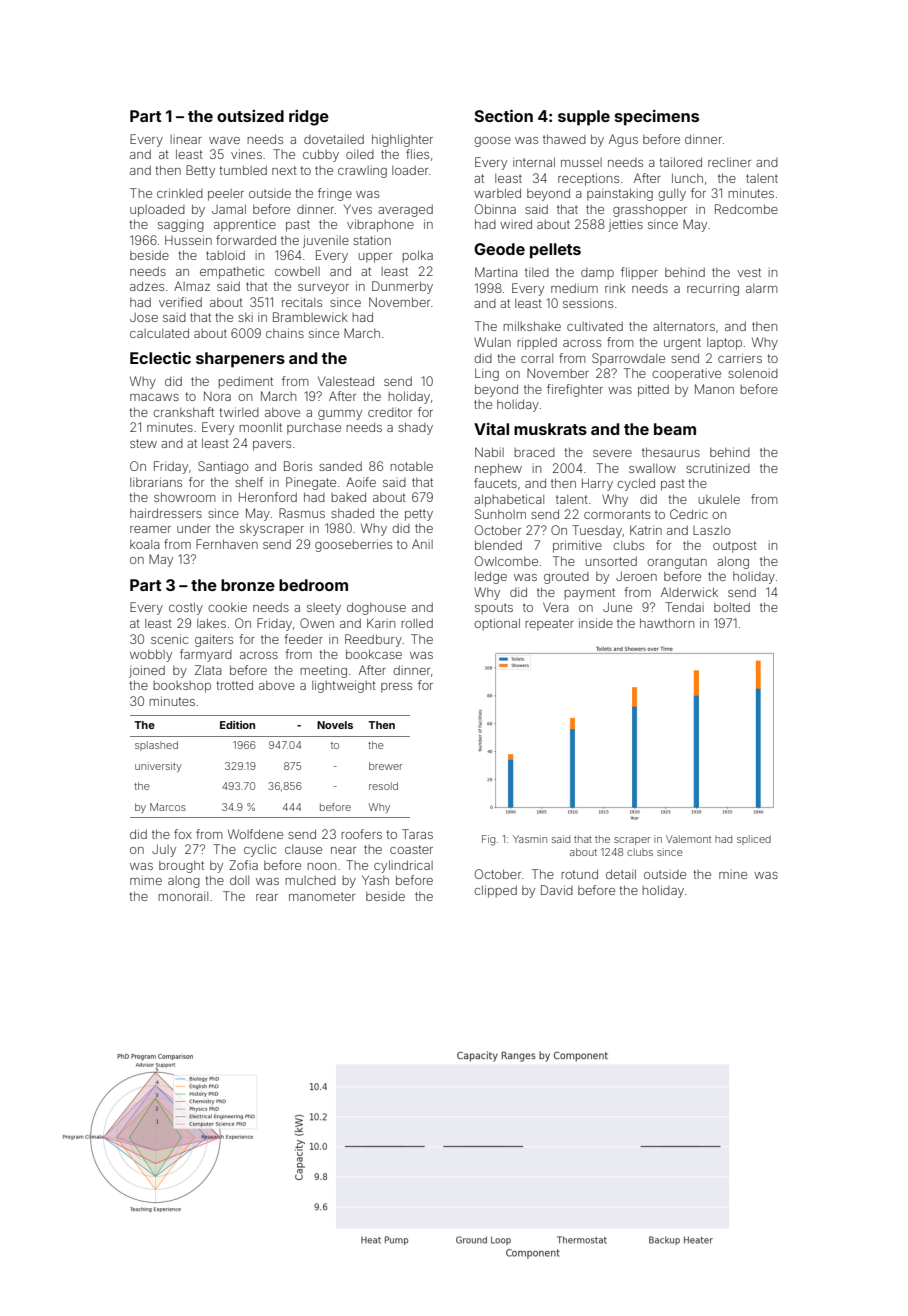 The width and height of the page is (908, 1316). Describe the element at coordinates (718, 468) in the page. I see `scrutinized` at that location.
